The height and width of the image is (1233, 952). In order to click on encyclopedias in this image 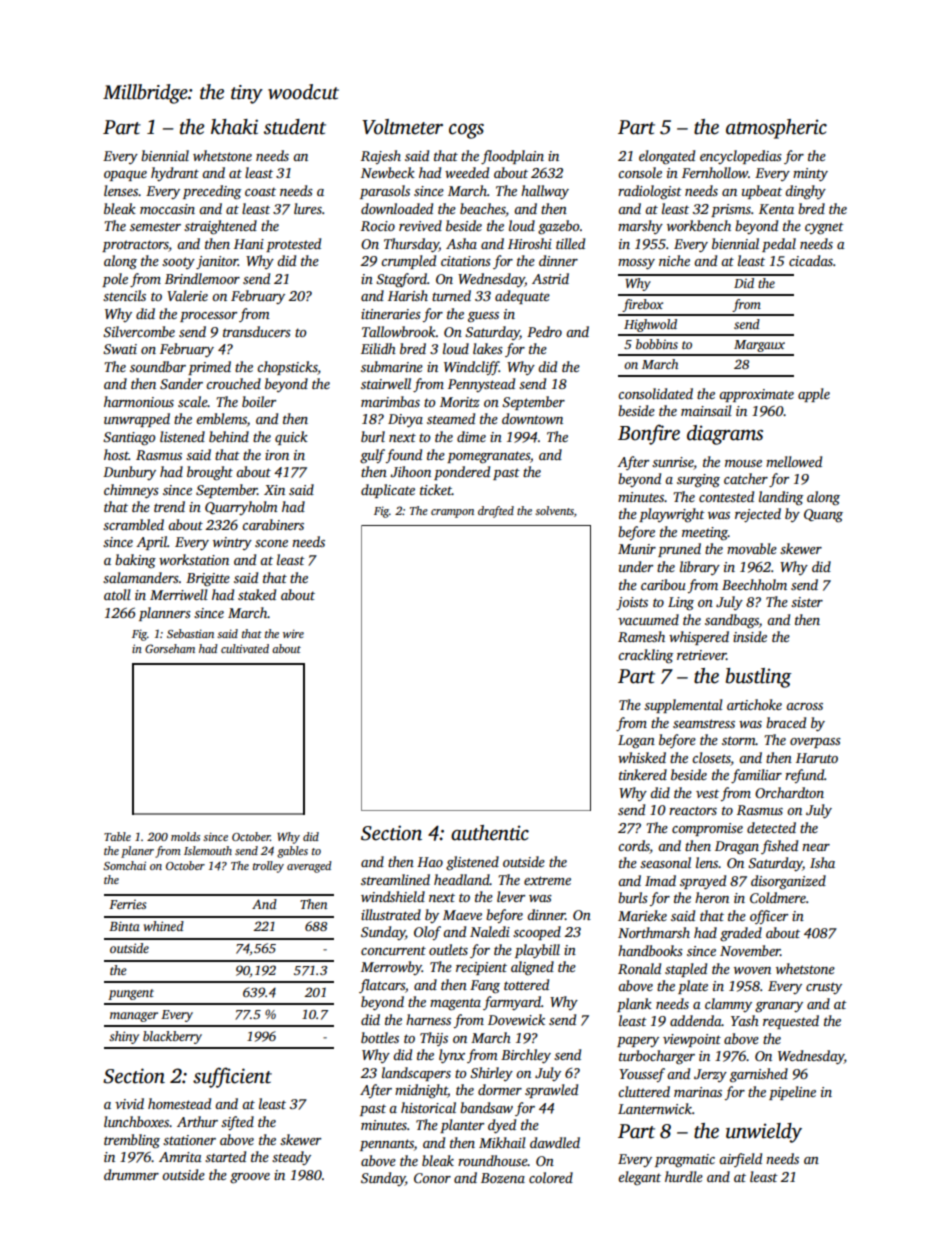, I will do `click(741, 157)`.
